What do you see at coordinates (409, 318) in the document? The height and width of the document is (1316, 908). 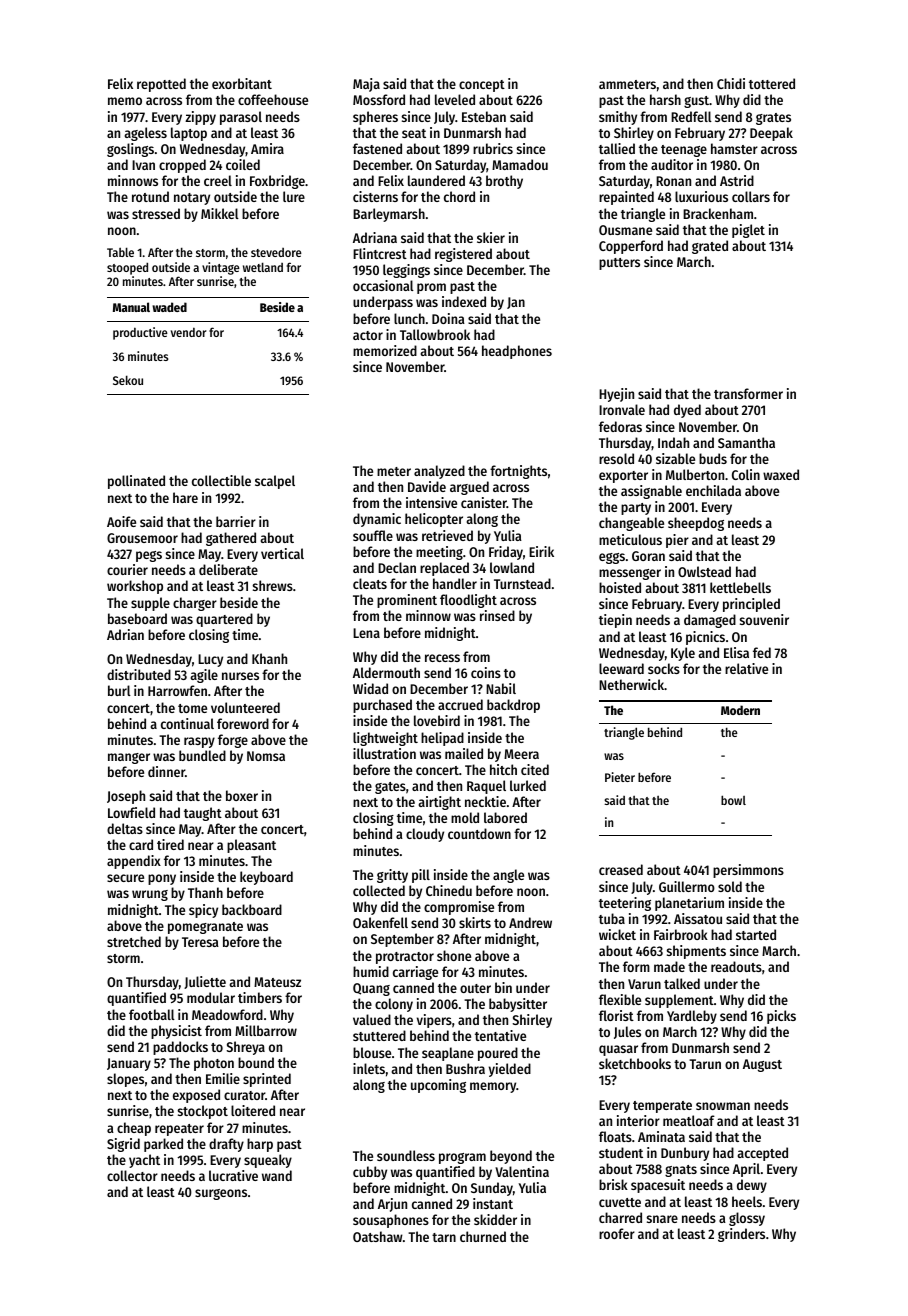 I see `lunch` at bounding box center [409, 318].
